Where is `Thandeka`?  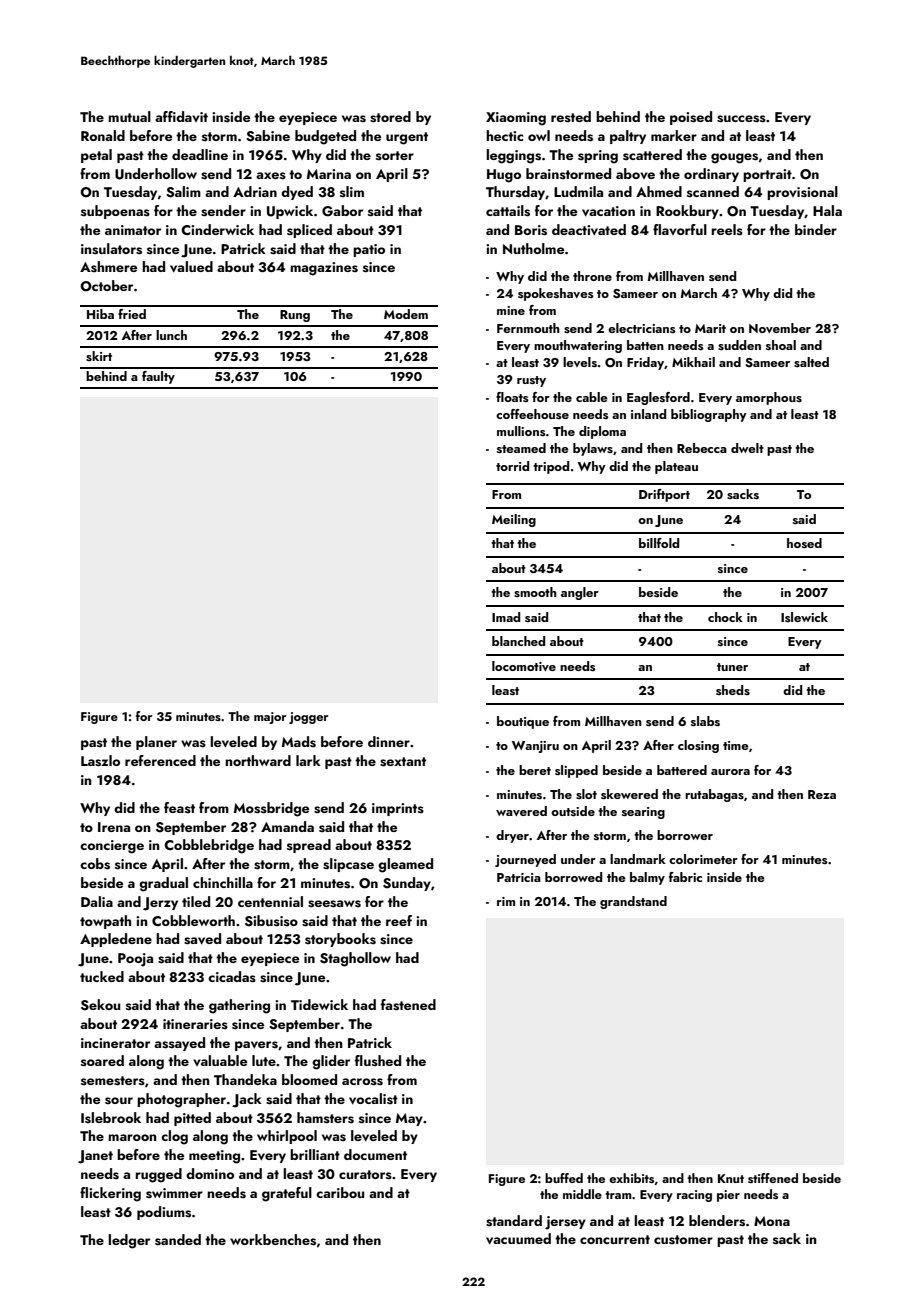 Thandeka is located at coordinates (245, 1079).
